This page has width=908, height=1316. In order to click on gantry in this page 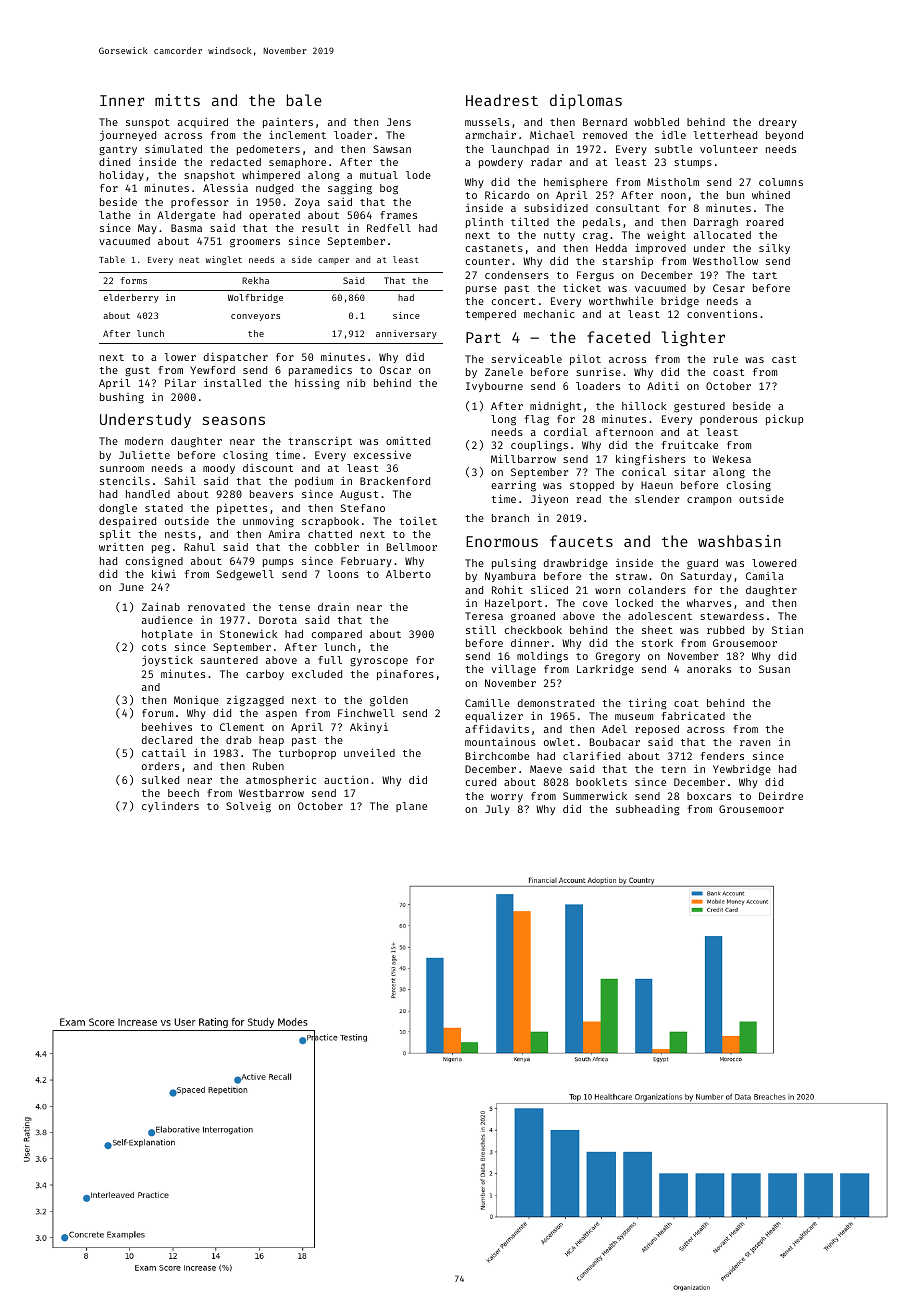, I will do `click(118, 151)`.
